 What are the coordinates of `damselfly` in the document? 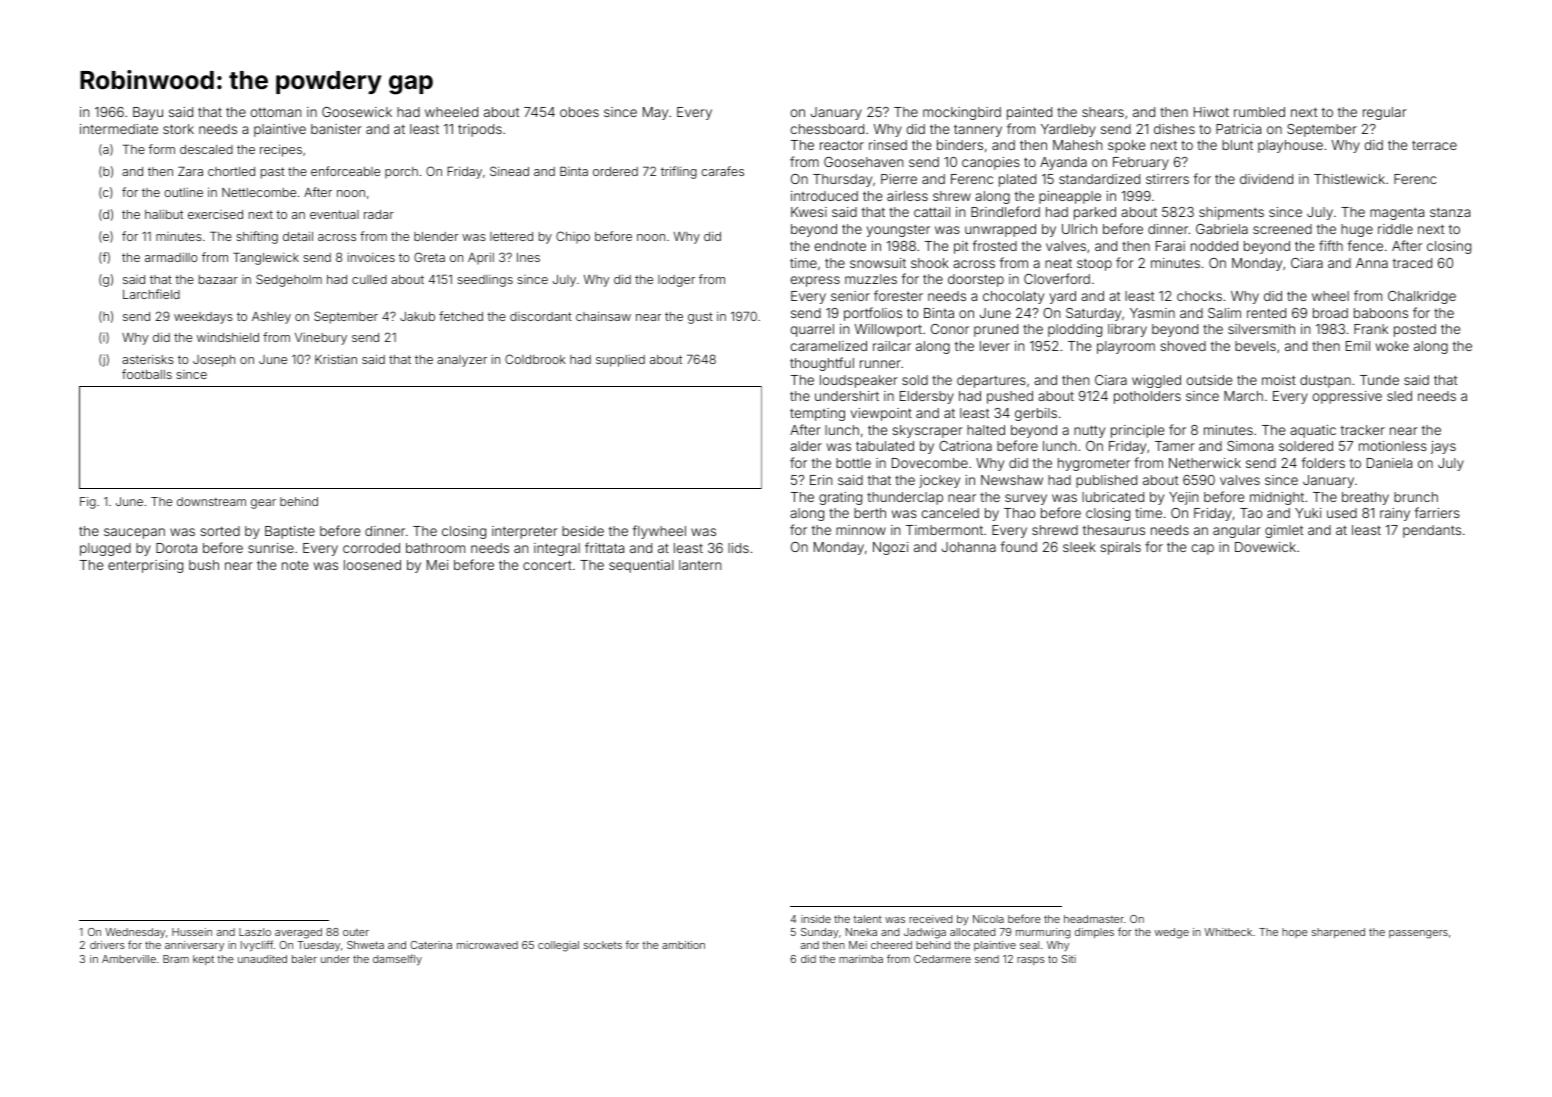 It's located at (397, 960).
